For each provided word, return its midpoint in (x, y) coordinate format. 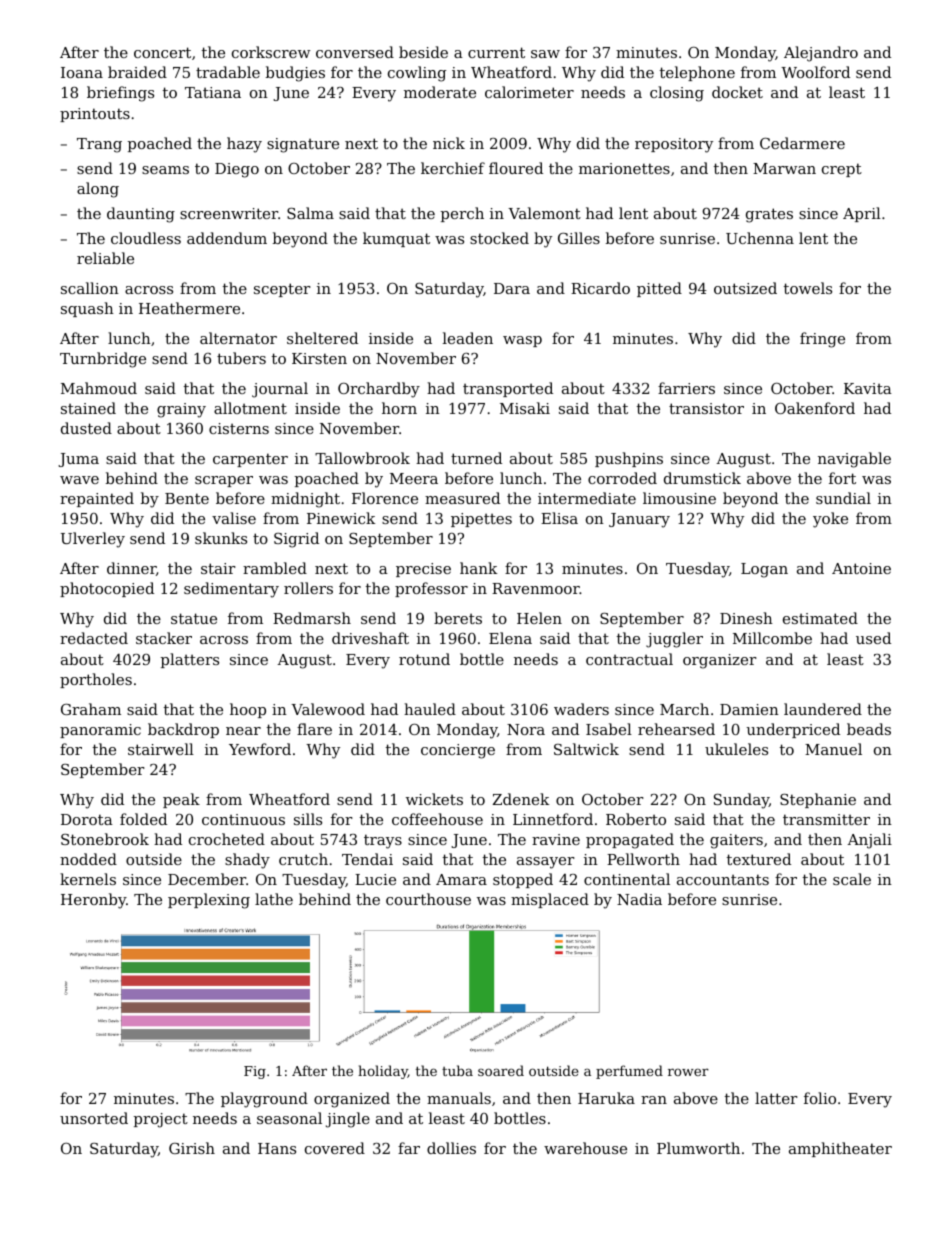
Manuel (833, 749)
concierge (458, 751)
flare (314, 729)
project (161, 1120)
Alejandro (821, 54)
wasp (522, 341)
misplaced (550, 900)
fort (842, 478)
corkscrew (271, 52)
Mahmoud (99, 388)
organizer (720, 661)
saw (545, 54)
